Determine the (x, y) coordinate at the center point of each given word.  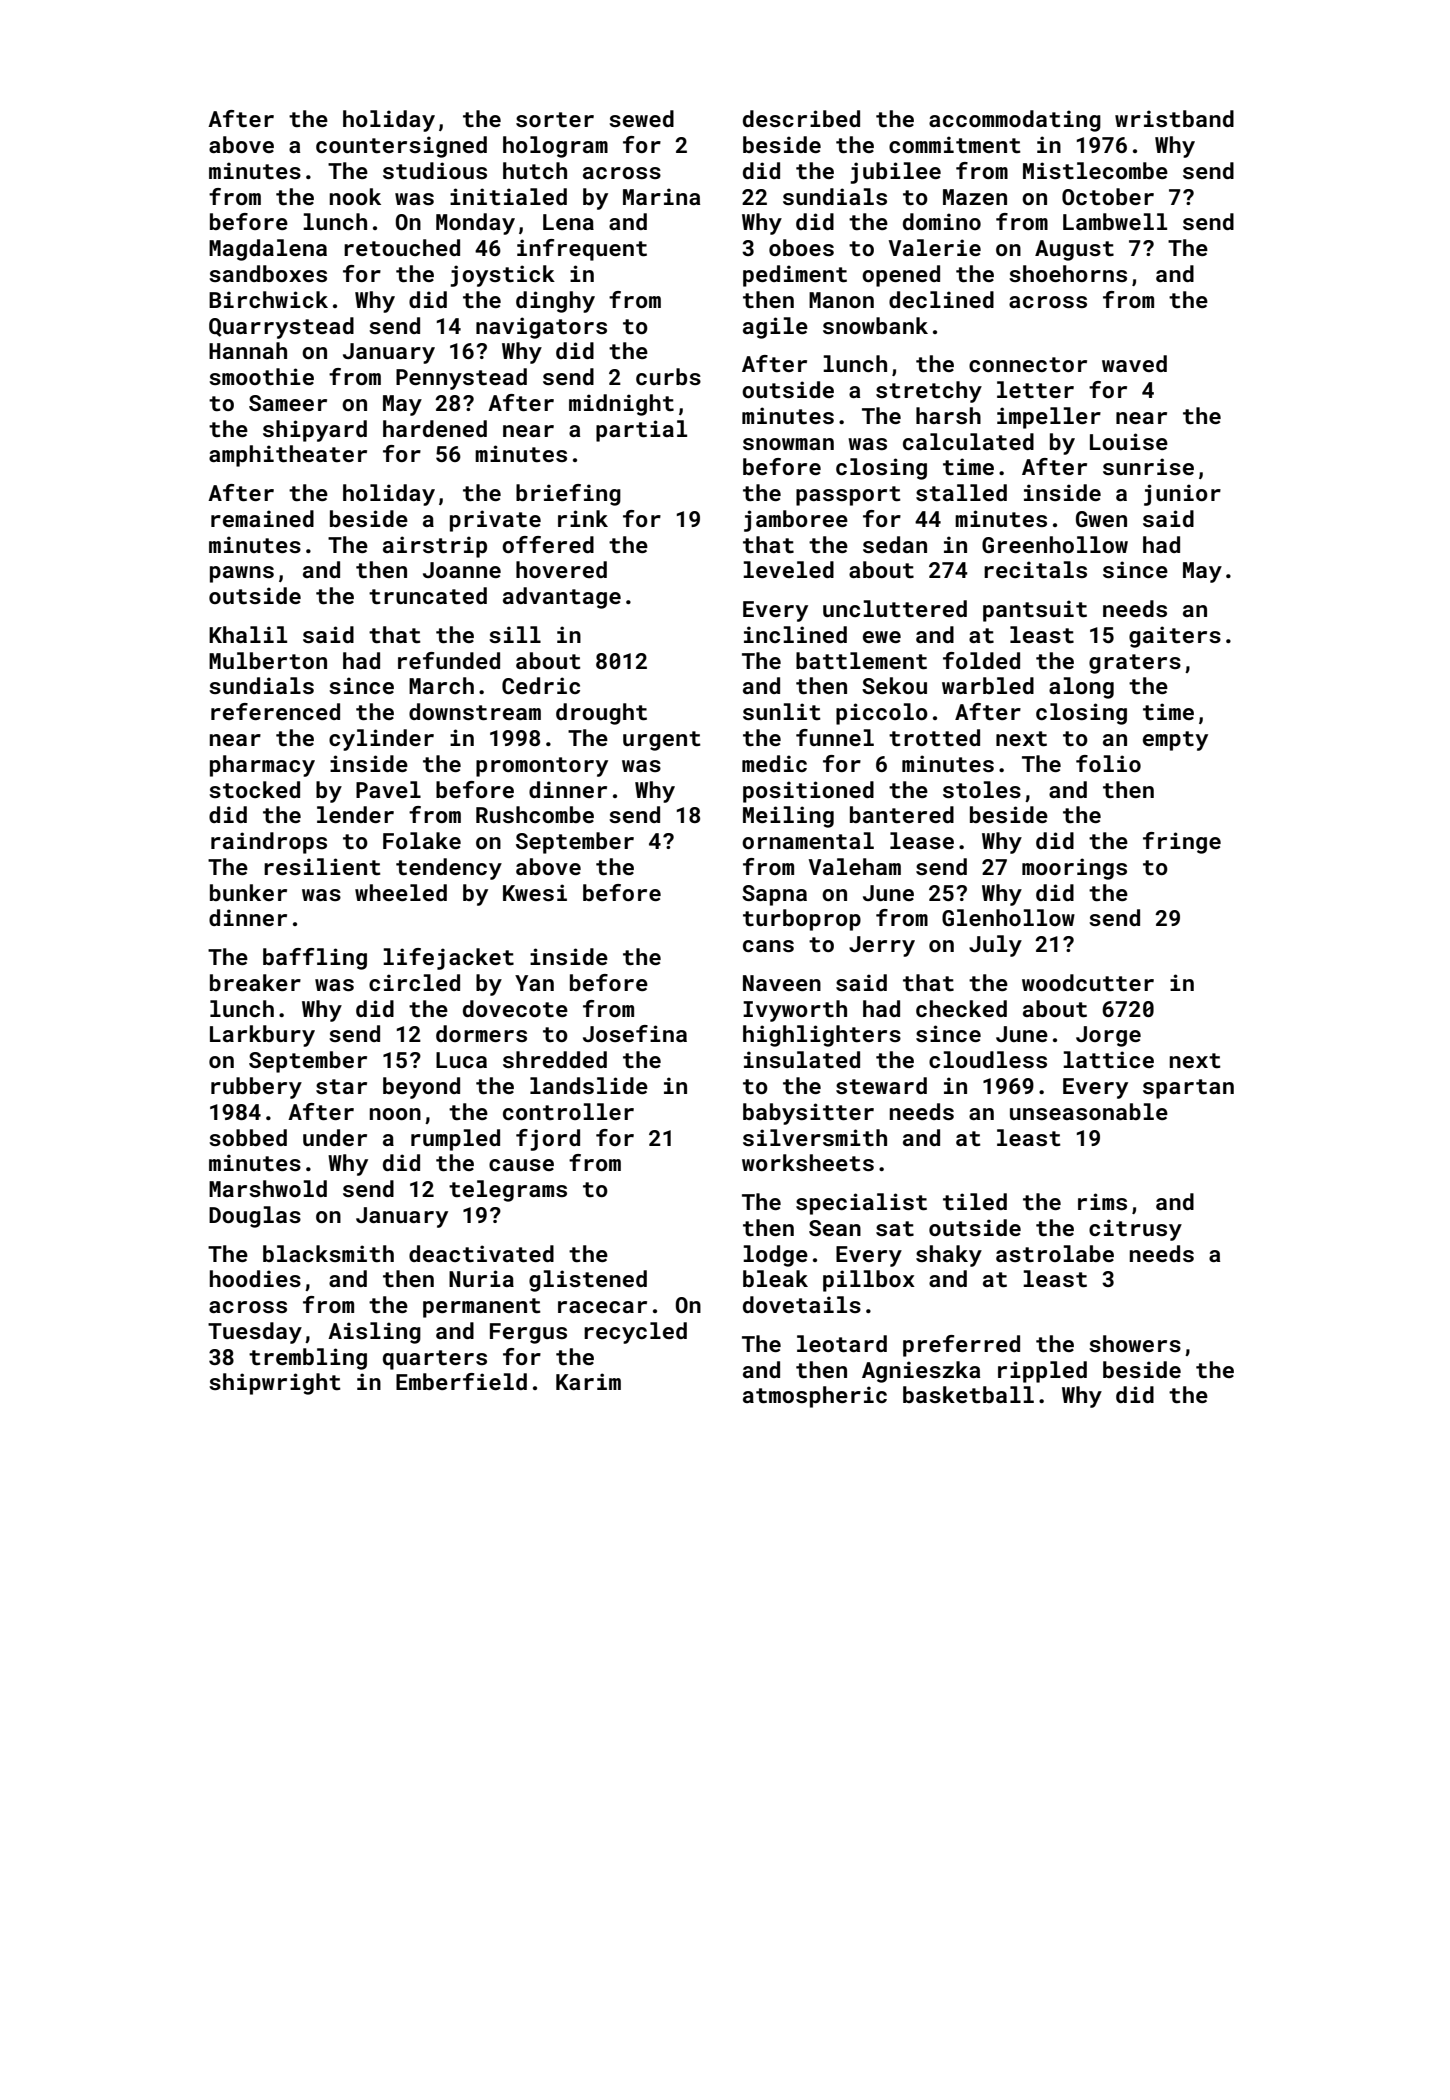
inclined (795, 634)
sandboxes (268, 273)
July (995, 946)
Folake (422, 840)
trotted (934, 737)
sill (515, 634)
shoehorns (1068, 273)
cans (768, 946)
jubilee (895, 173)
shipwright (275, 1384)
